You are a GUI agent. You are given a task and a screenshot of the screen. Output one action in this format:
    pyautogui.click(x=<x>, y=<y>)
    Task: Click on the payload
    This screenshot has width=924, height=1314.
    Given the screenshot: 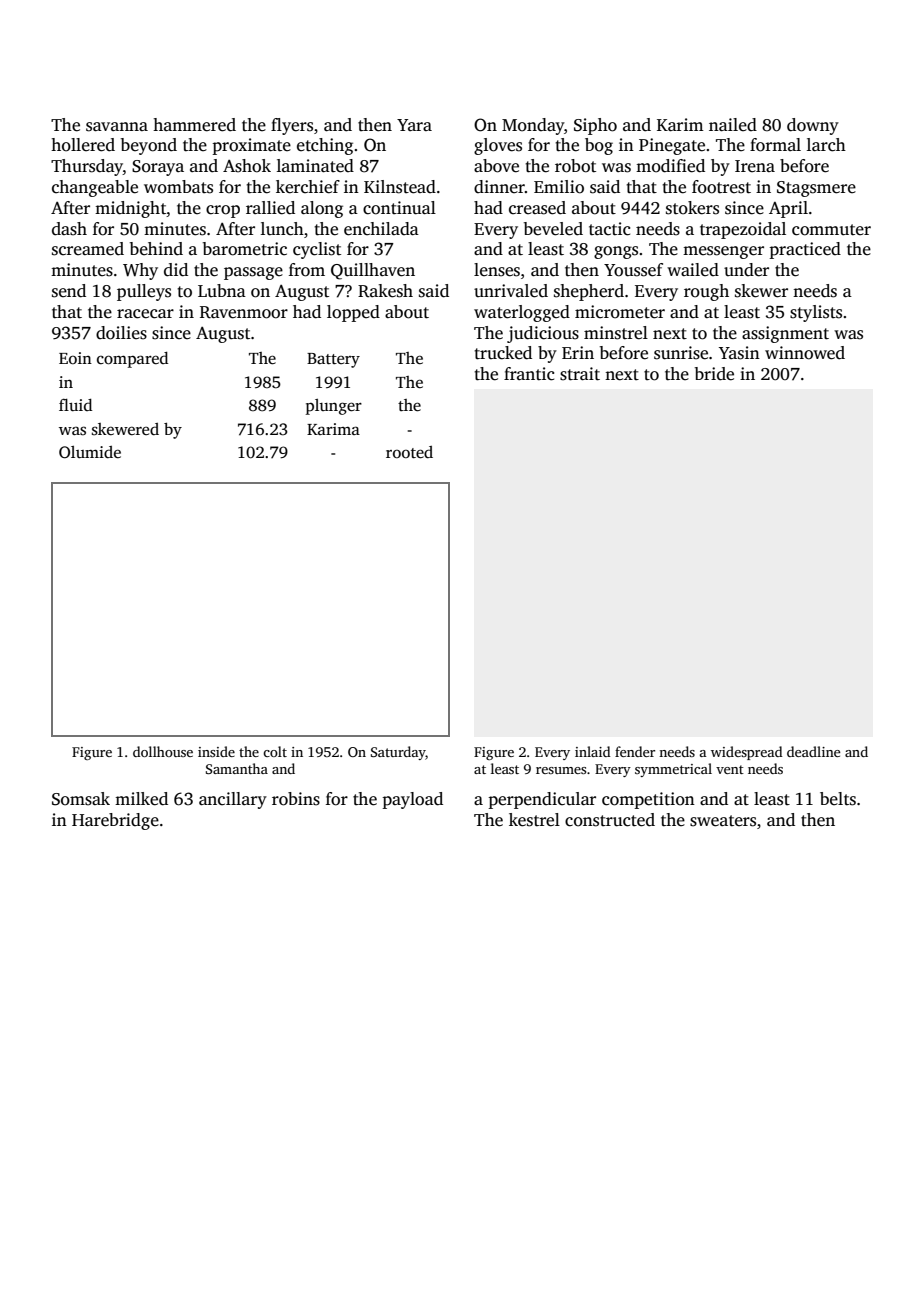 What is the action you would take?
    pyautogui.click(x=412, y=800)
